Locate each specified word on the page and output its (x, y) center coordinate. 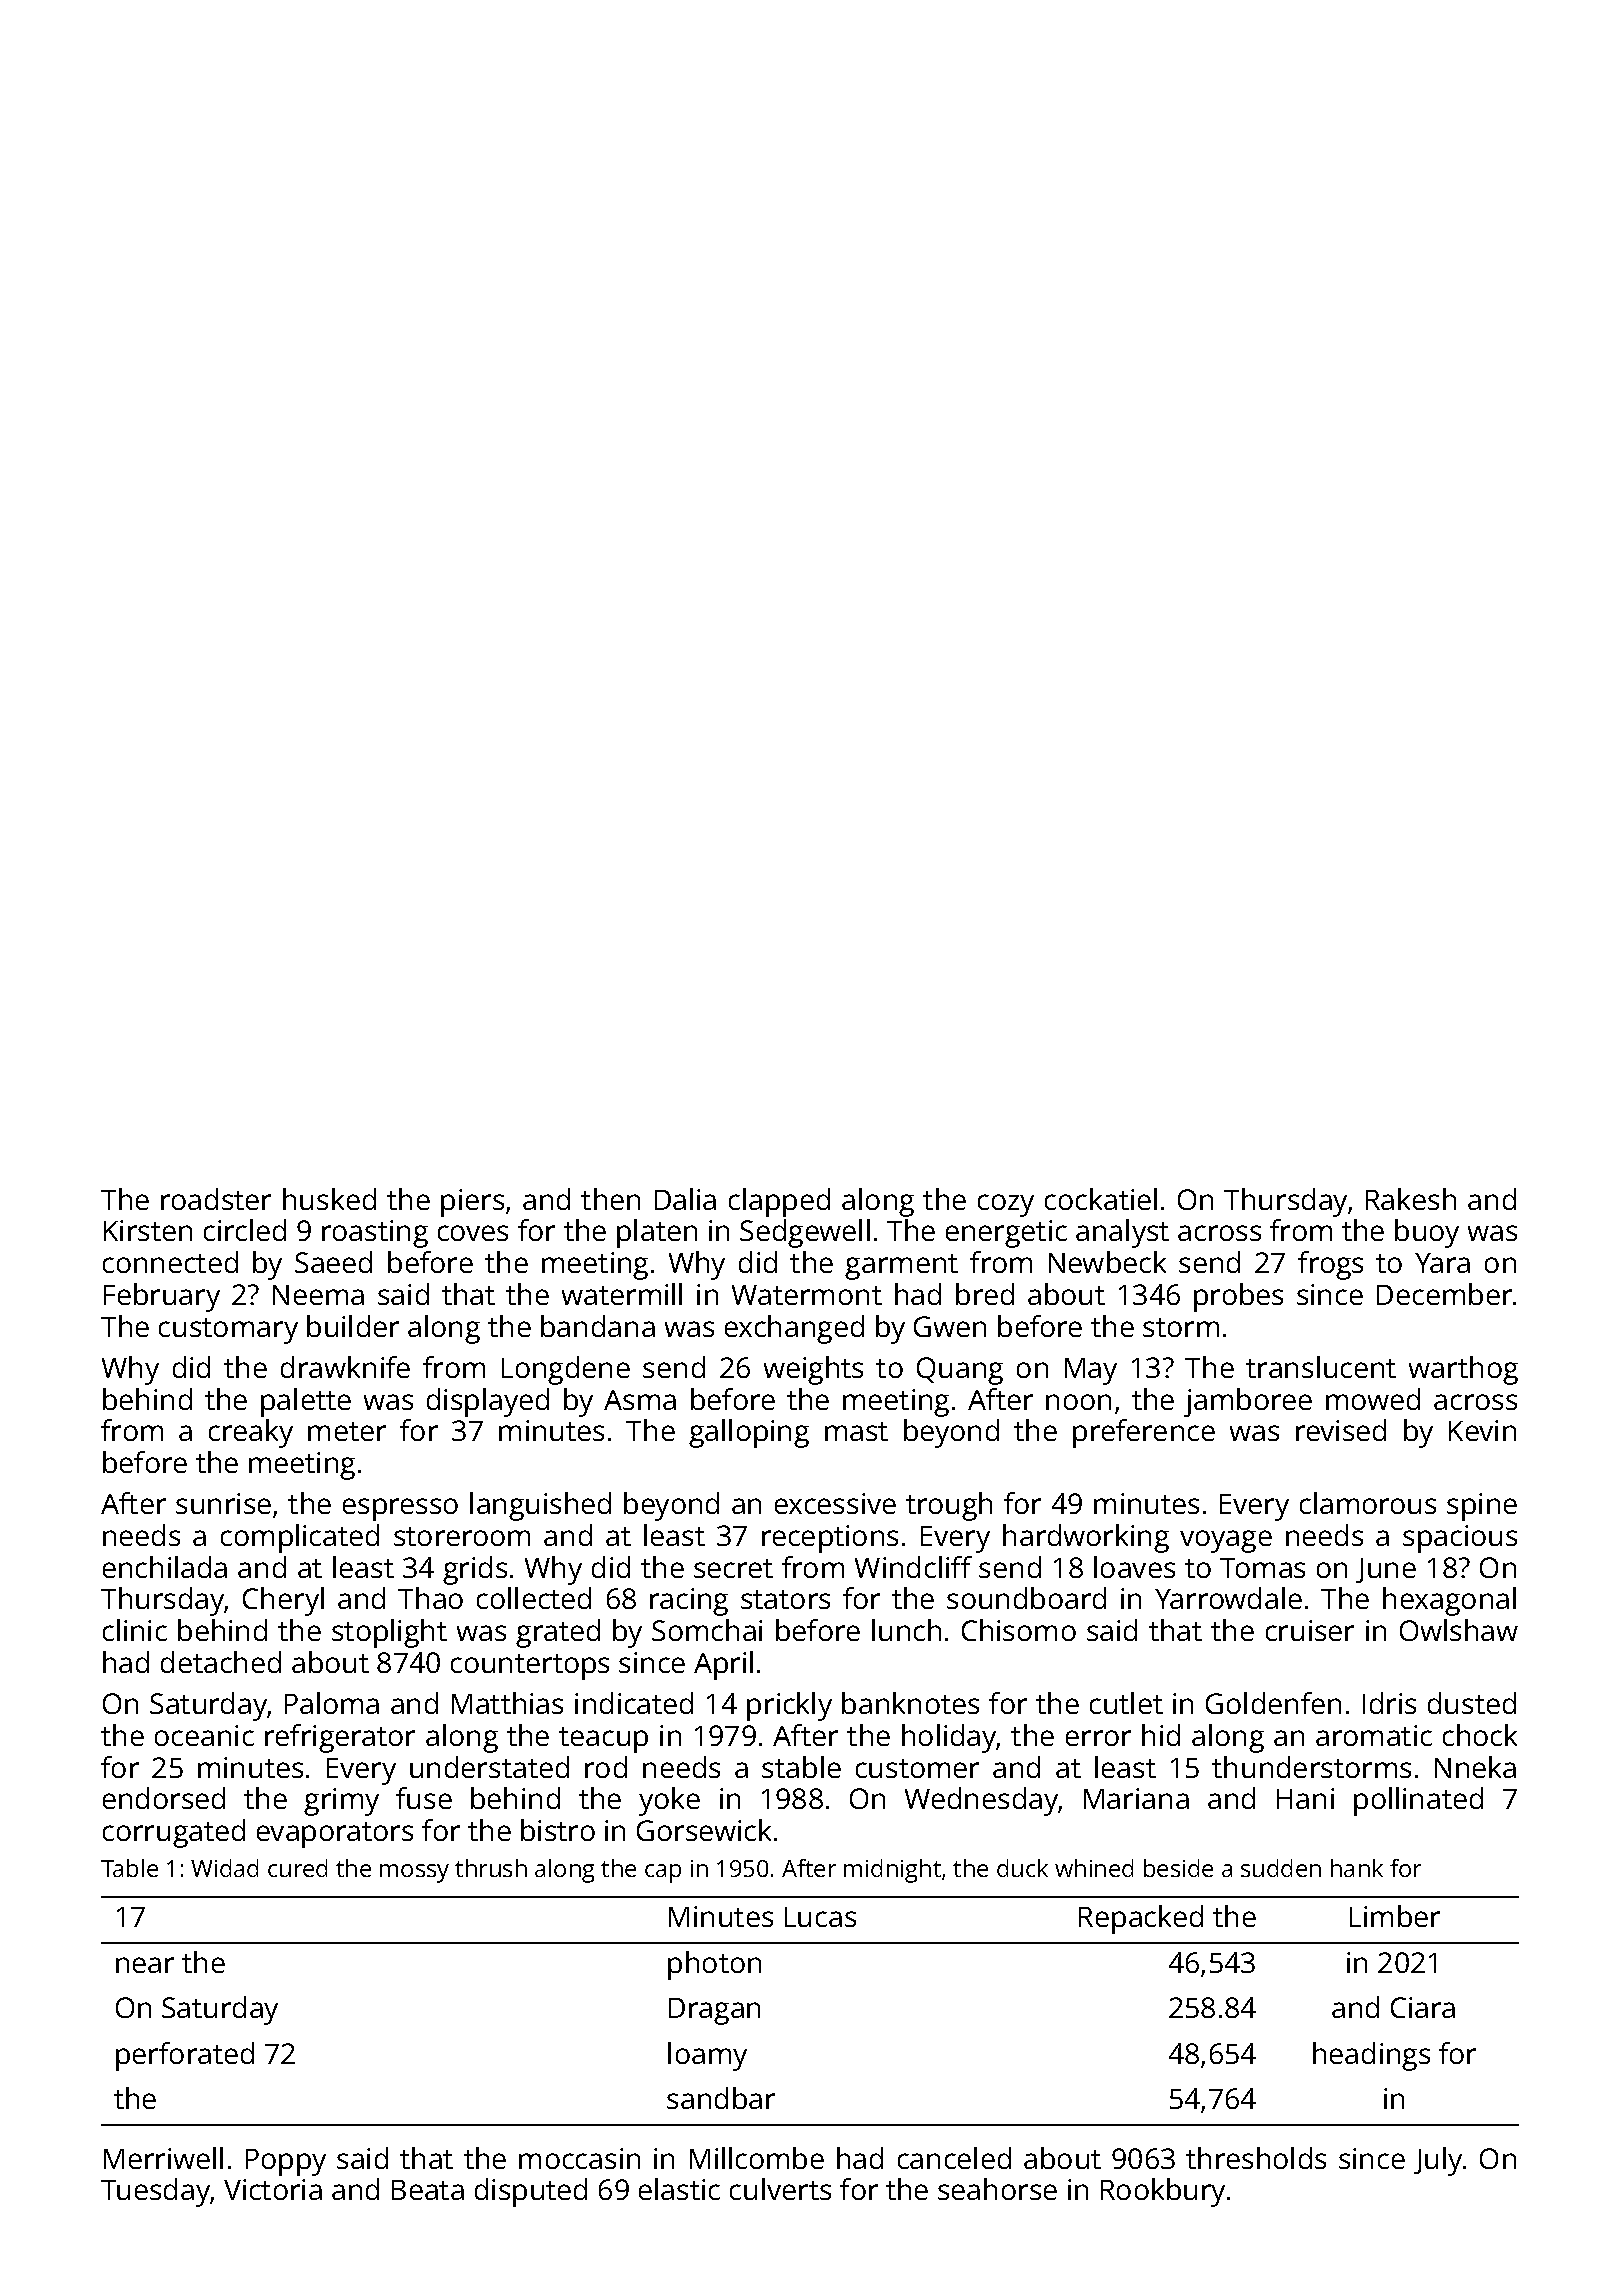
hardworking (1086, 1538)
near (145, 1965)
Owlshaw (1459, 1630)
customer (917, 1768)
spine (1482, 1507)
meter (347, 1431)
